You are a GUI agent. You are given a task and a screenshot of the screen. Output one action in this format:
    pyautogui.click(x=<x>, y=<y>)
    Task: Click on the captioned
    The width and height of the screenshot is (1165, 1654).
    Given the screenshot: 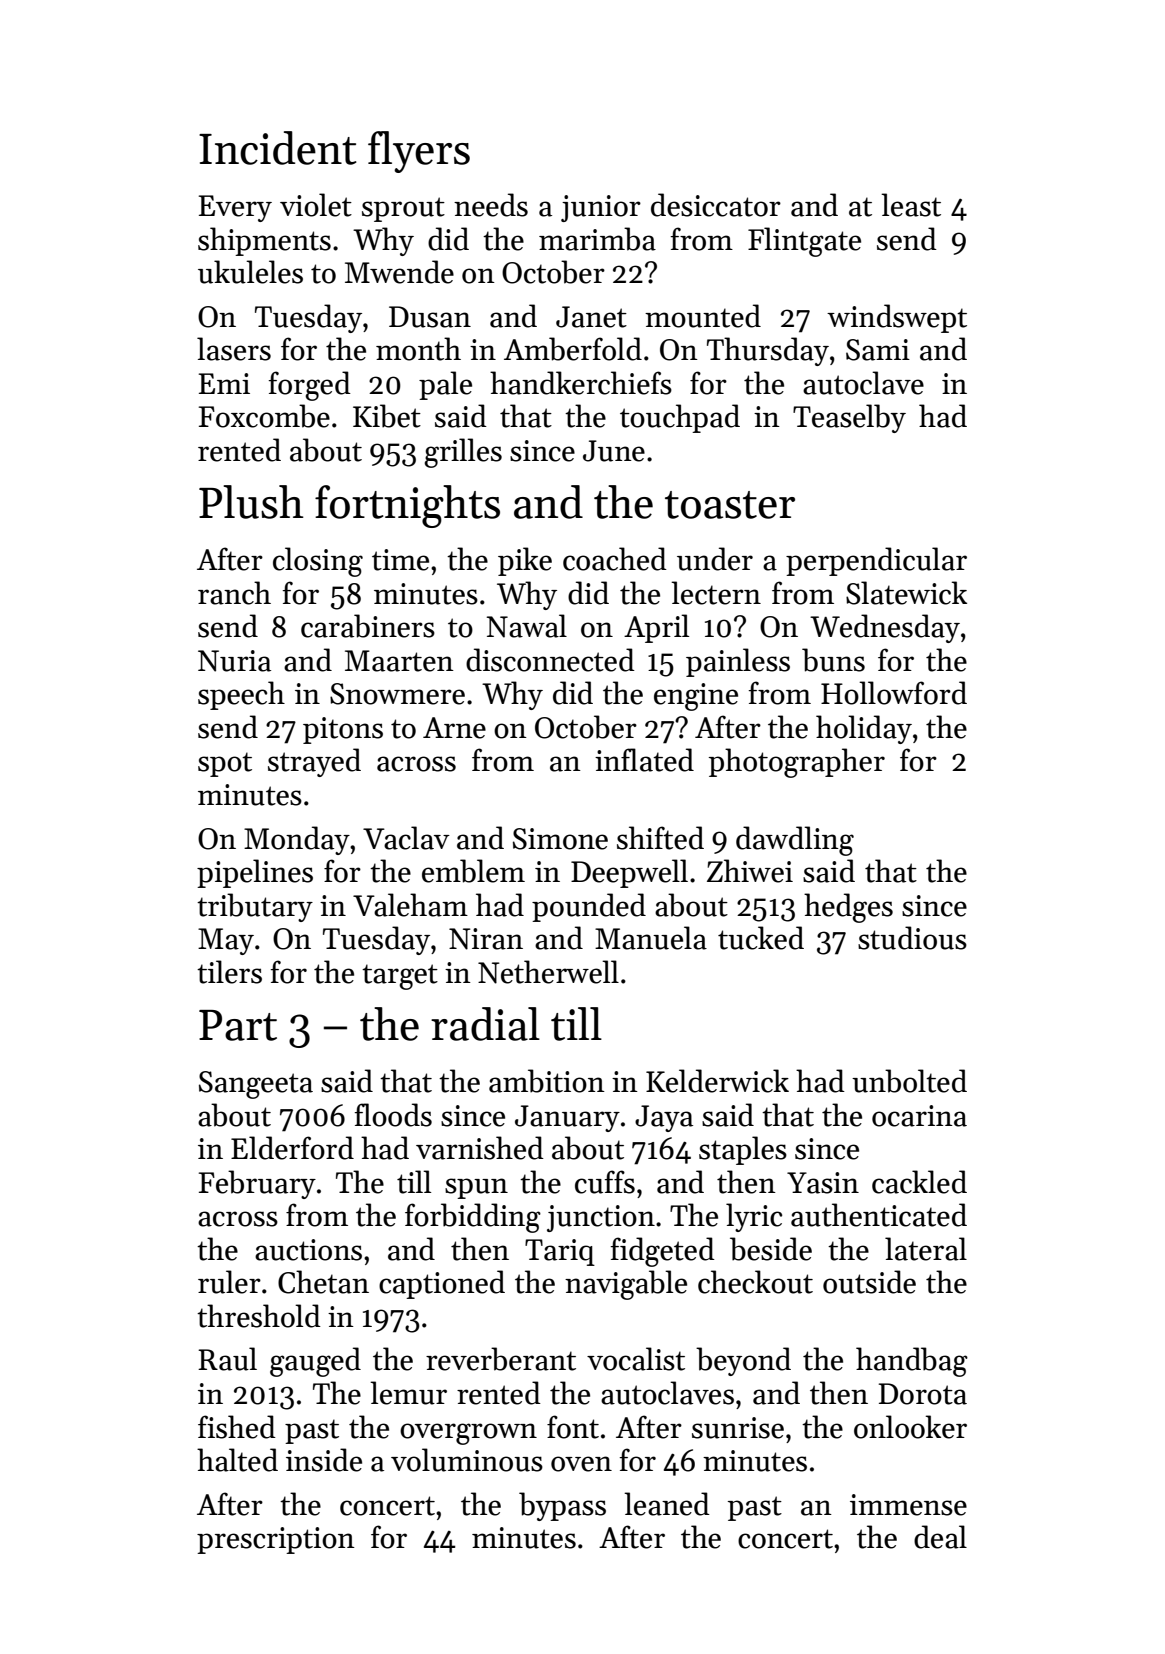 What is the action you would take?
    pyautogui.click(x=442, y=1284)
